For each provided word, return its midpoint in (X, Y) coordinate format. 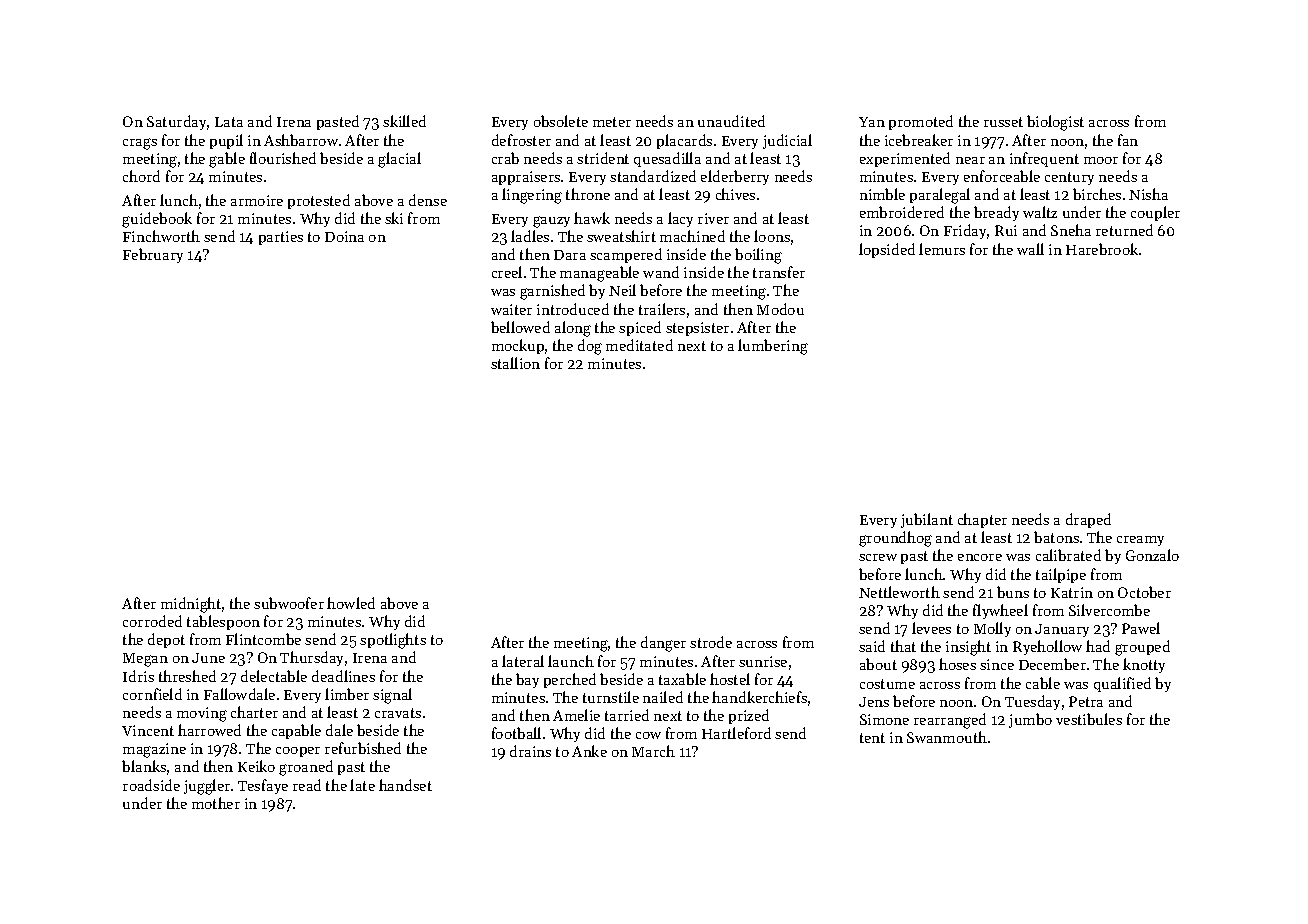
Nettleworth (899, 592)
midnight (191, 605)
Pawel (1141, 628)
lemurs (942, 249)
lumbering (773, 347)
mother (216, 803)
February (153, 255)
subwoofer (289, 603)
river (713, 218)
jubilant (927, 520)
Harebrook (1102, 249)
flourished (283, 158)
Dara (570, 255)
